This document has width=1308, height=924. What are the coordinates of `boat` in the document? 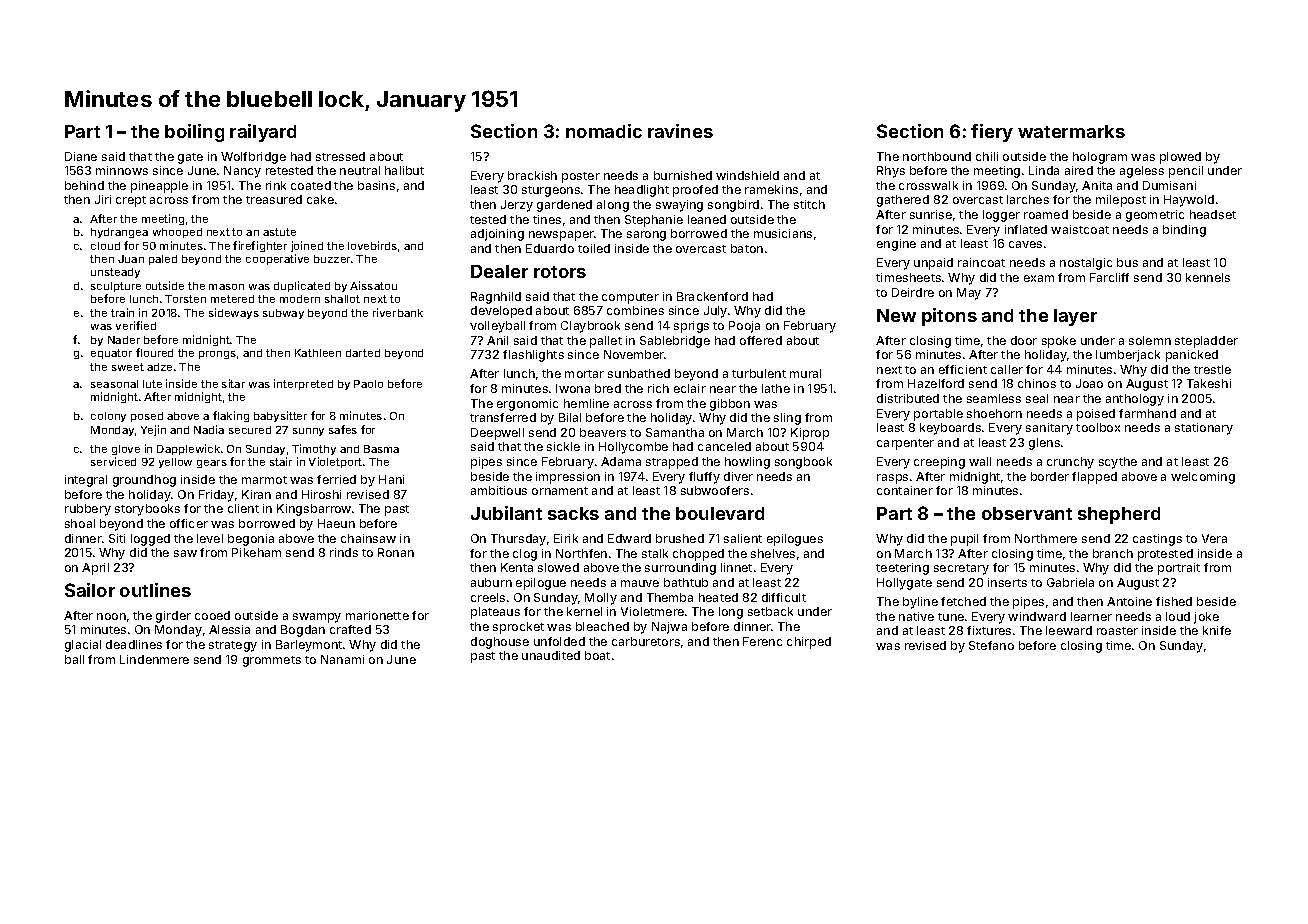 It's located at (597, 655).
